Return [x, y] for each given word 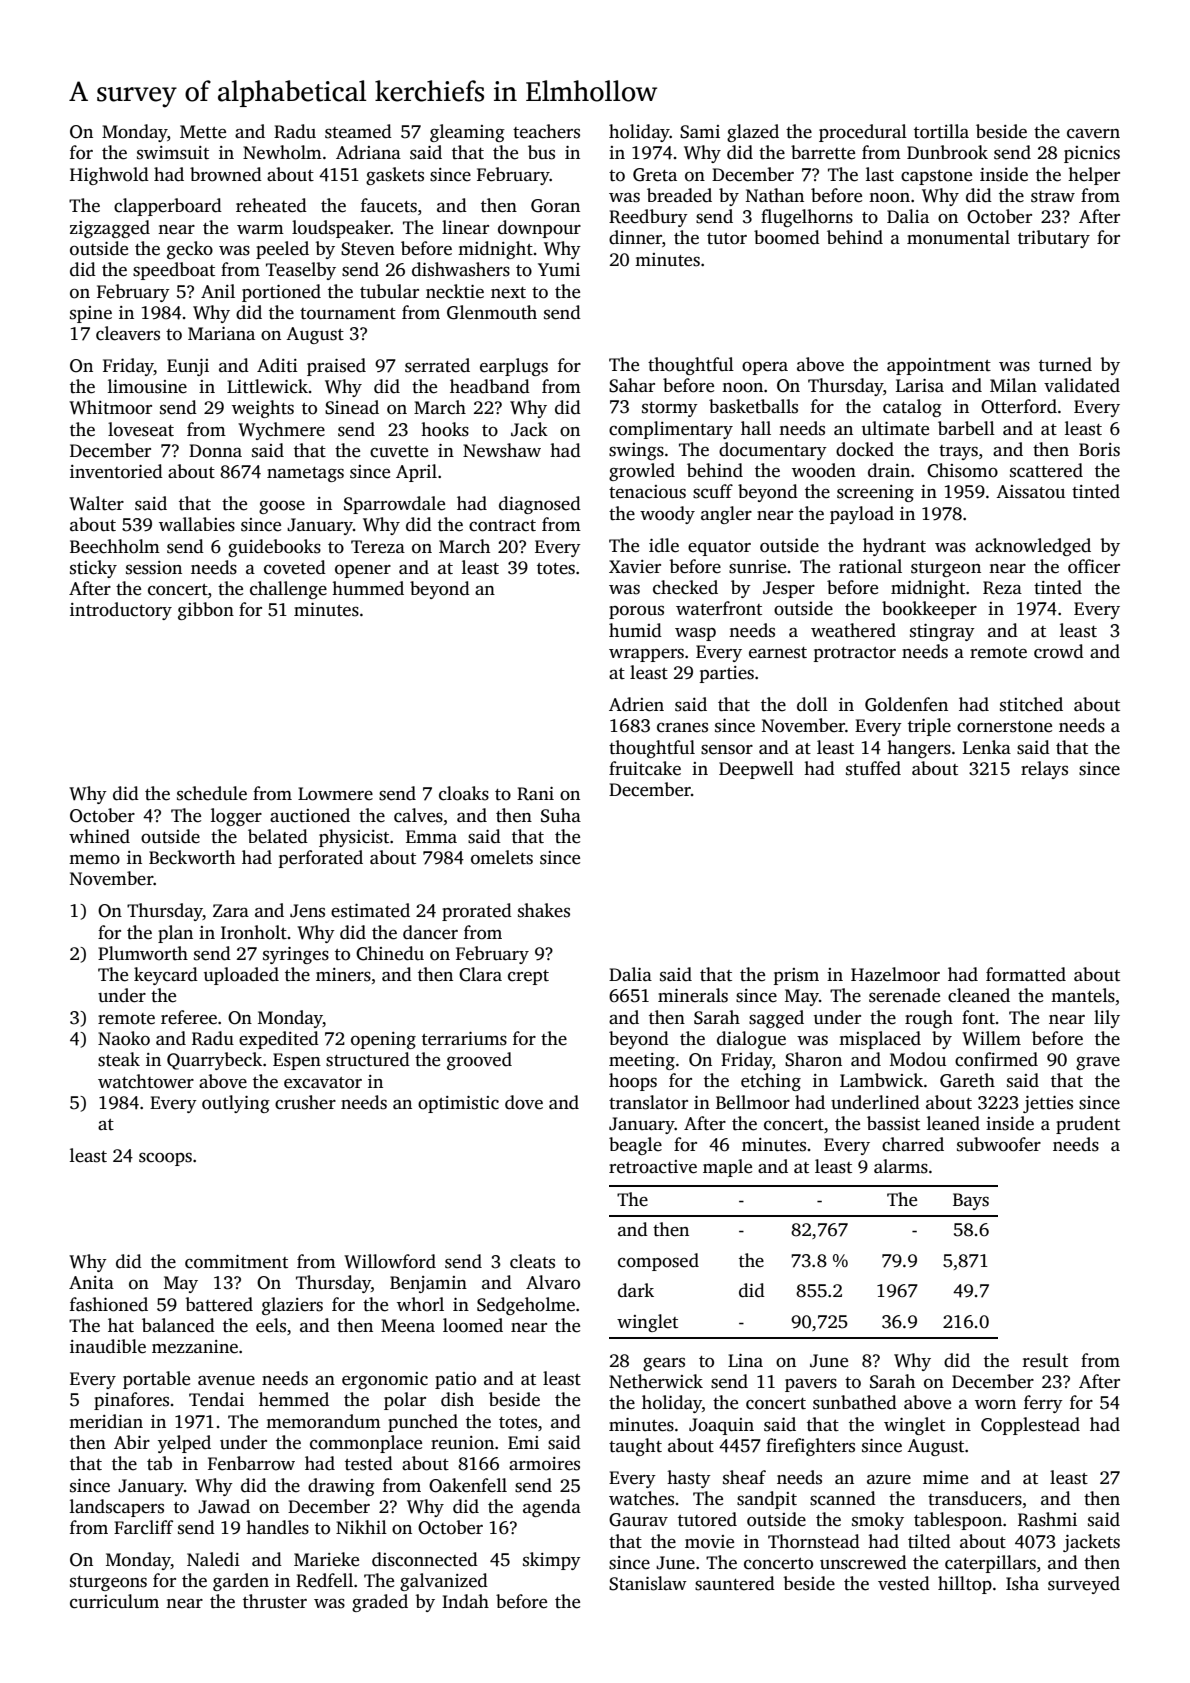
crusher [305, 1102]
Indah [465, 1601]
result [1045, 1360]
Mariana [221, 333]
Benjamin [428, 1284]
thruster [275, 1601]
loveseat [141, 429]
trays [958, 452]
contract [502, 526]
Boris [1099, 450]
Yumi [559, 270]
